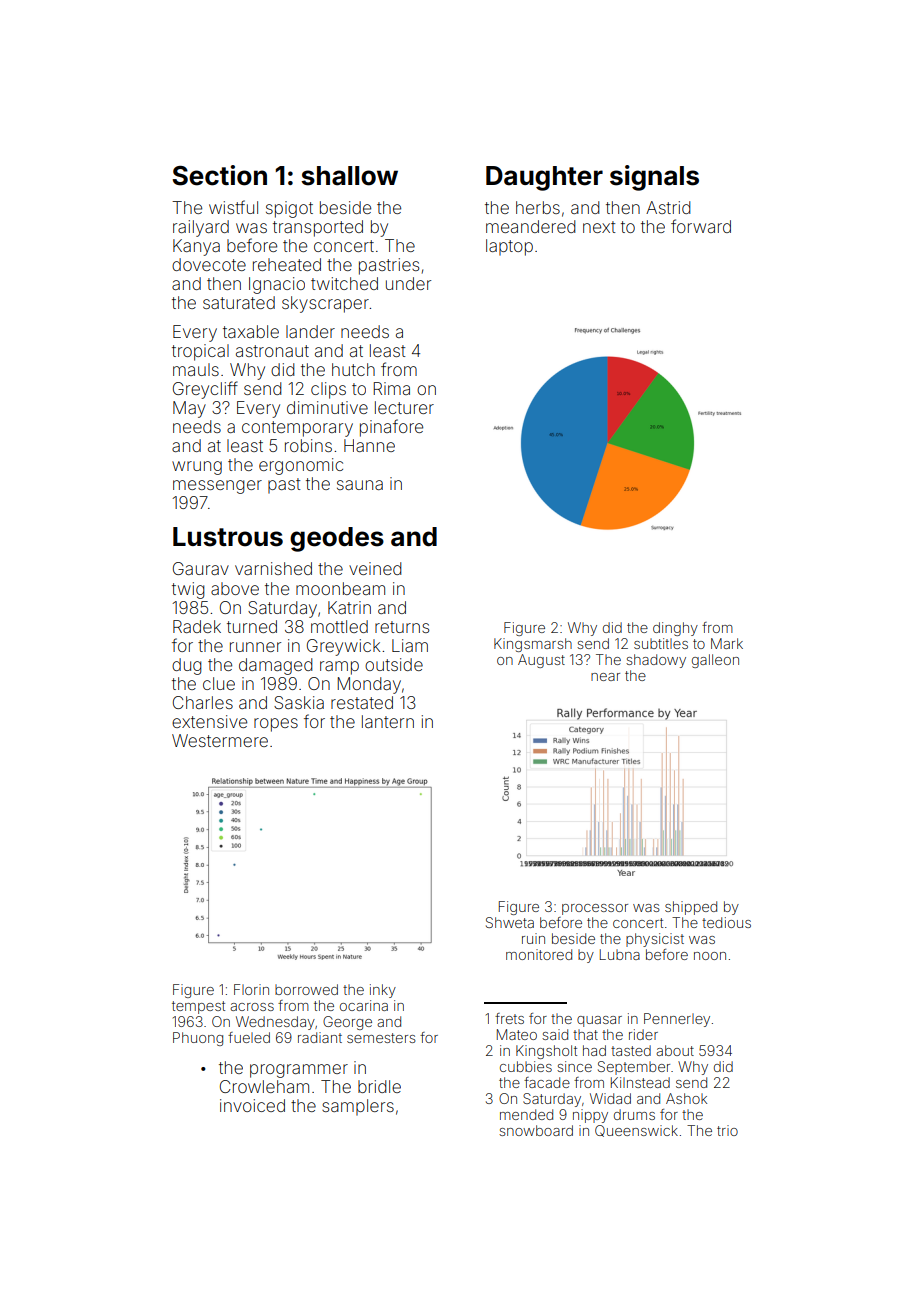 The width and height of the screenshot is (924, 1311). Describe the element at coordinates (675, 629) in the screenshot. I see `dinghy` at that location.
